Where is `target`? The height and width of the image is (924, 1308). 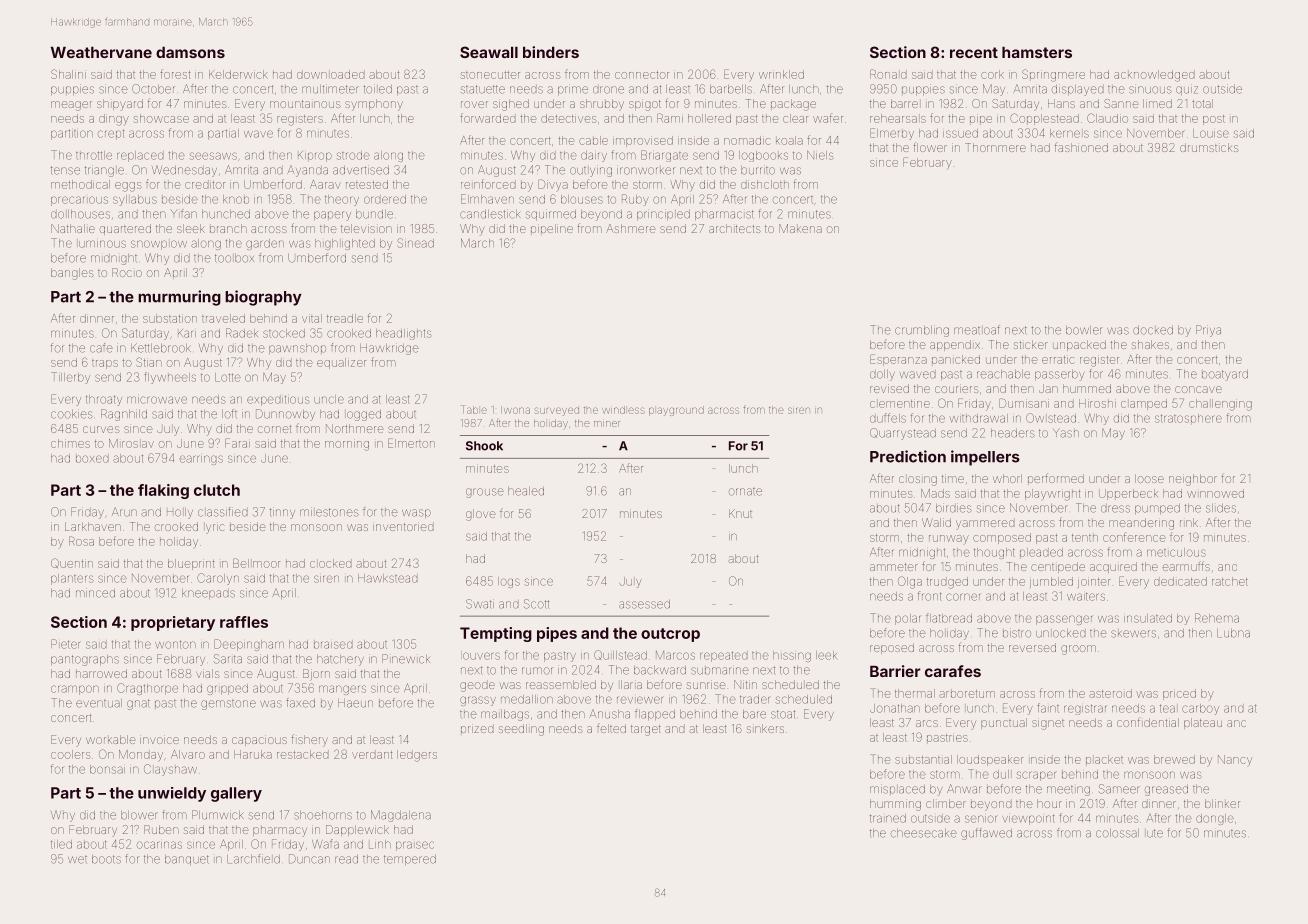
target is located at coordinates (646, 730).
